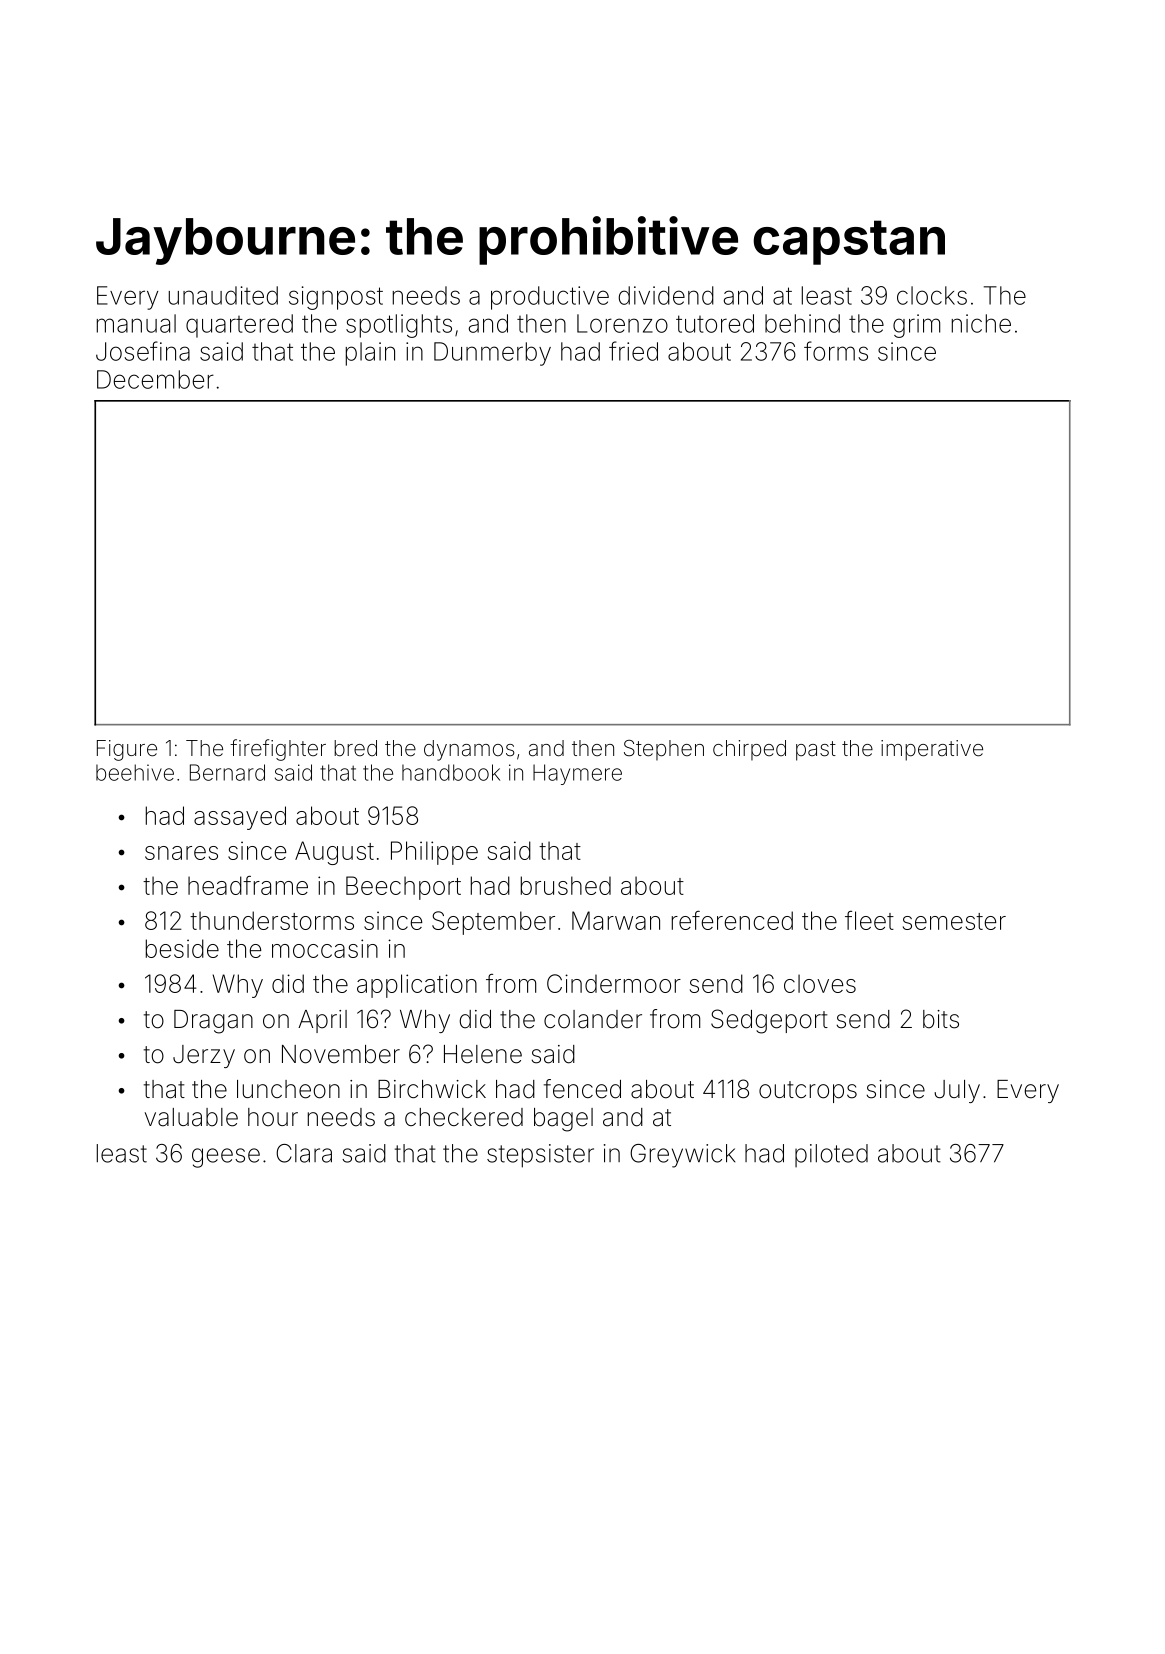  Describe the element at coordinates (451, 772) in the page. I see `handbook` at that location.
